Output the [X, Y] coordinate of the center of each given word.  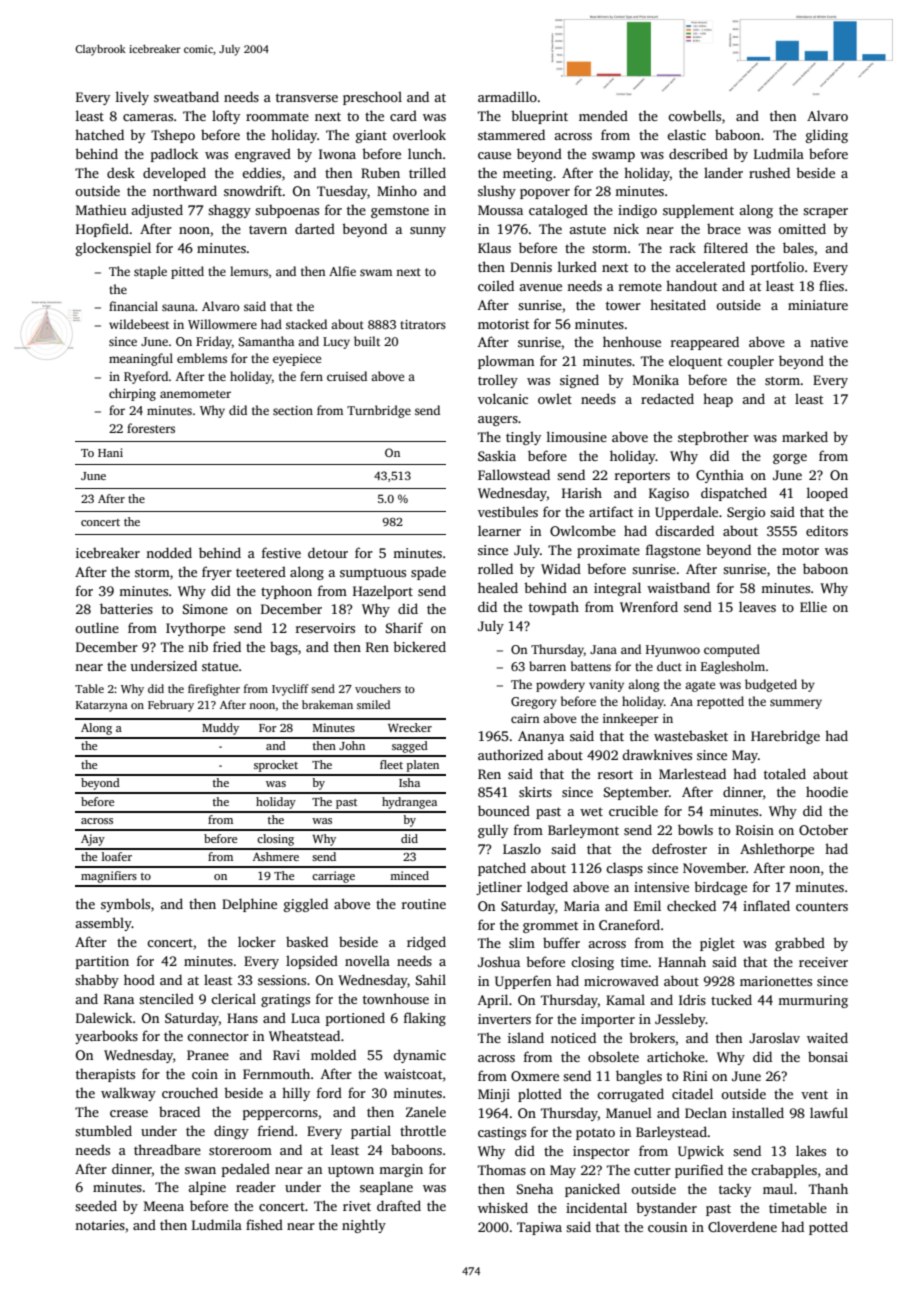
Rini [695, 1076]
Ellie [813, 606]
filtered [726, 247]
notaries [100, 1225]
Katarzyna [102, 706]
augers [498, 421]
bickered [419, 646]
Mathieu [101, 209]
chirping [132, 394]
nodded [169, 552]
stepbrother [713, 438]
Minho [397, 190]
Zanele [426, 1111]
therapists [105, 1075]
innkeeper [631, 719]
